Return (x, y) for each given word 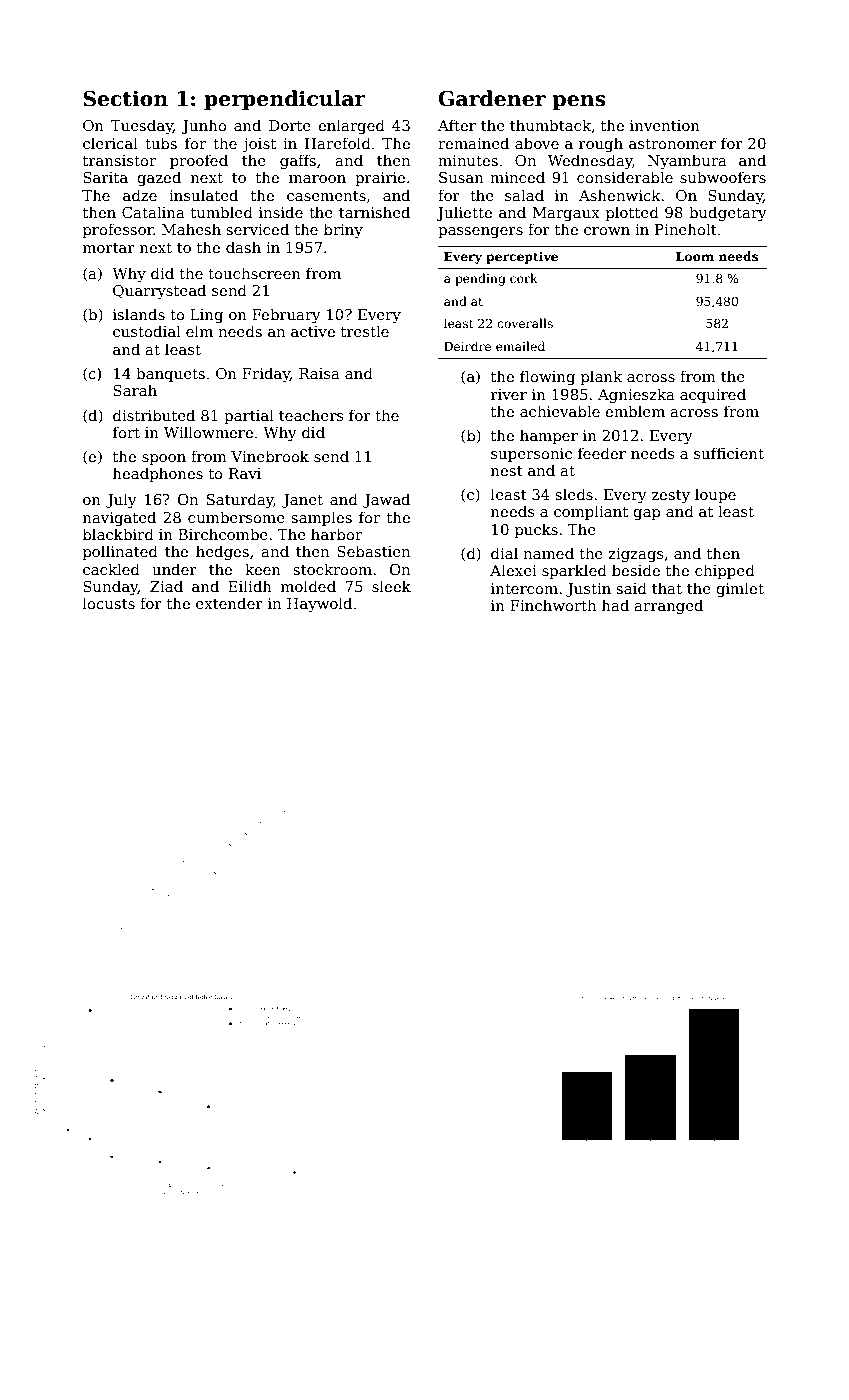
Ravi (245, 473)
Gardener (492, 98)
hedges (222, 553)
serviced (258, 229)
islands (139, 314)
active (313, 331)
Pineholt (686, 229)
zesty (671, 497)
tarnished (374, 212)
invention (665, 125)
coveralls (525, 323)
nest (507, 471)
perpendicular (285, 100)
